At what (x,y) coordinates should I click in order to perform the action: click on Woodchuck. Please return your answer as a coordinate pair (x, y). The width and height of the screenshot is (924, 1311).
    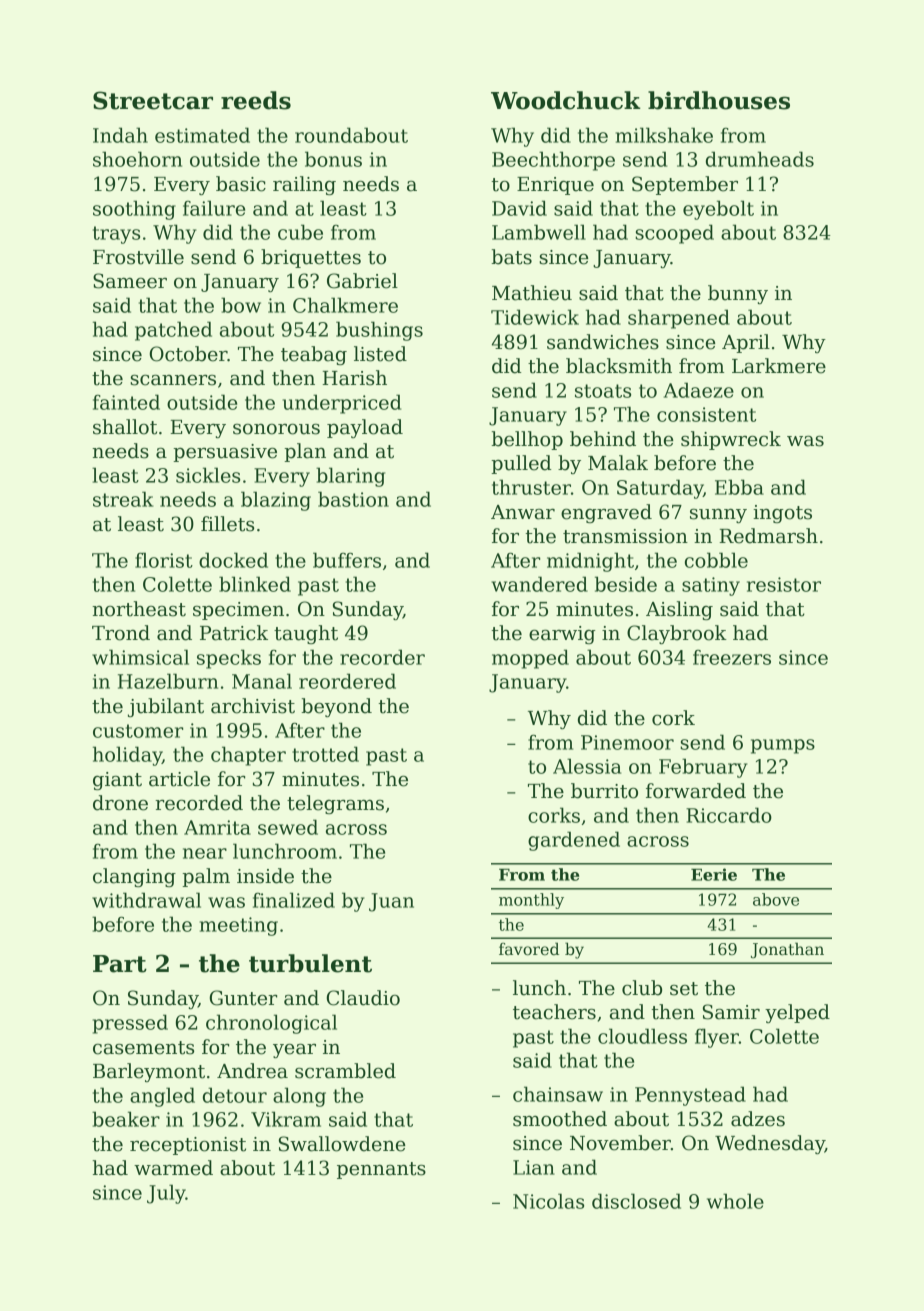
    Looking at the image, I should click on (566, 100).
